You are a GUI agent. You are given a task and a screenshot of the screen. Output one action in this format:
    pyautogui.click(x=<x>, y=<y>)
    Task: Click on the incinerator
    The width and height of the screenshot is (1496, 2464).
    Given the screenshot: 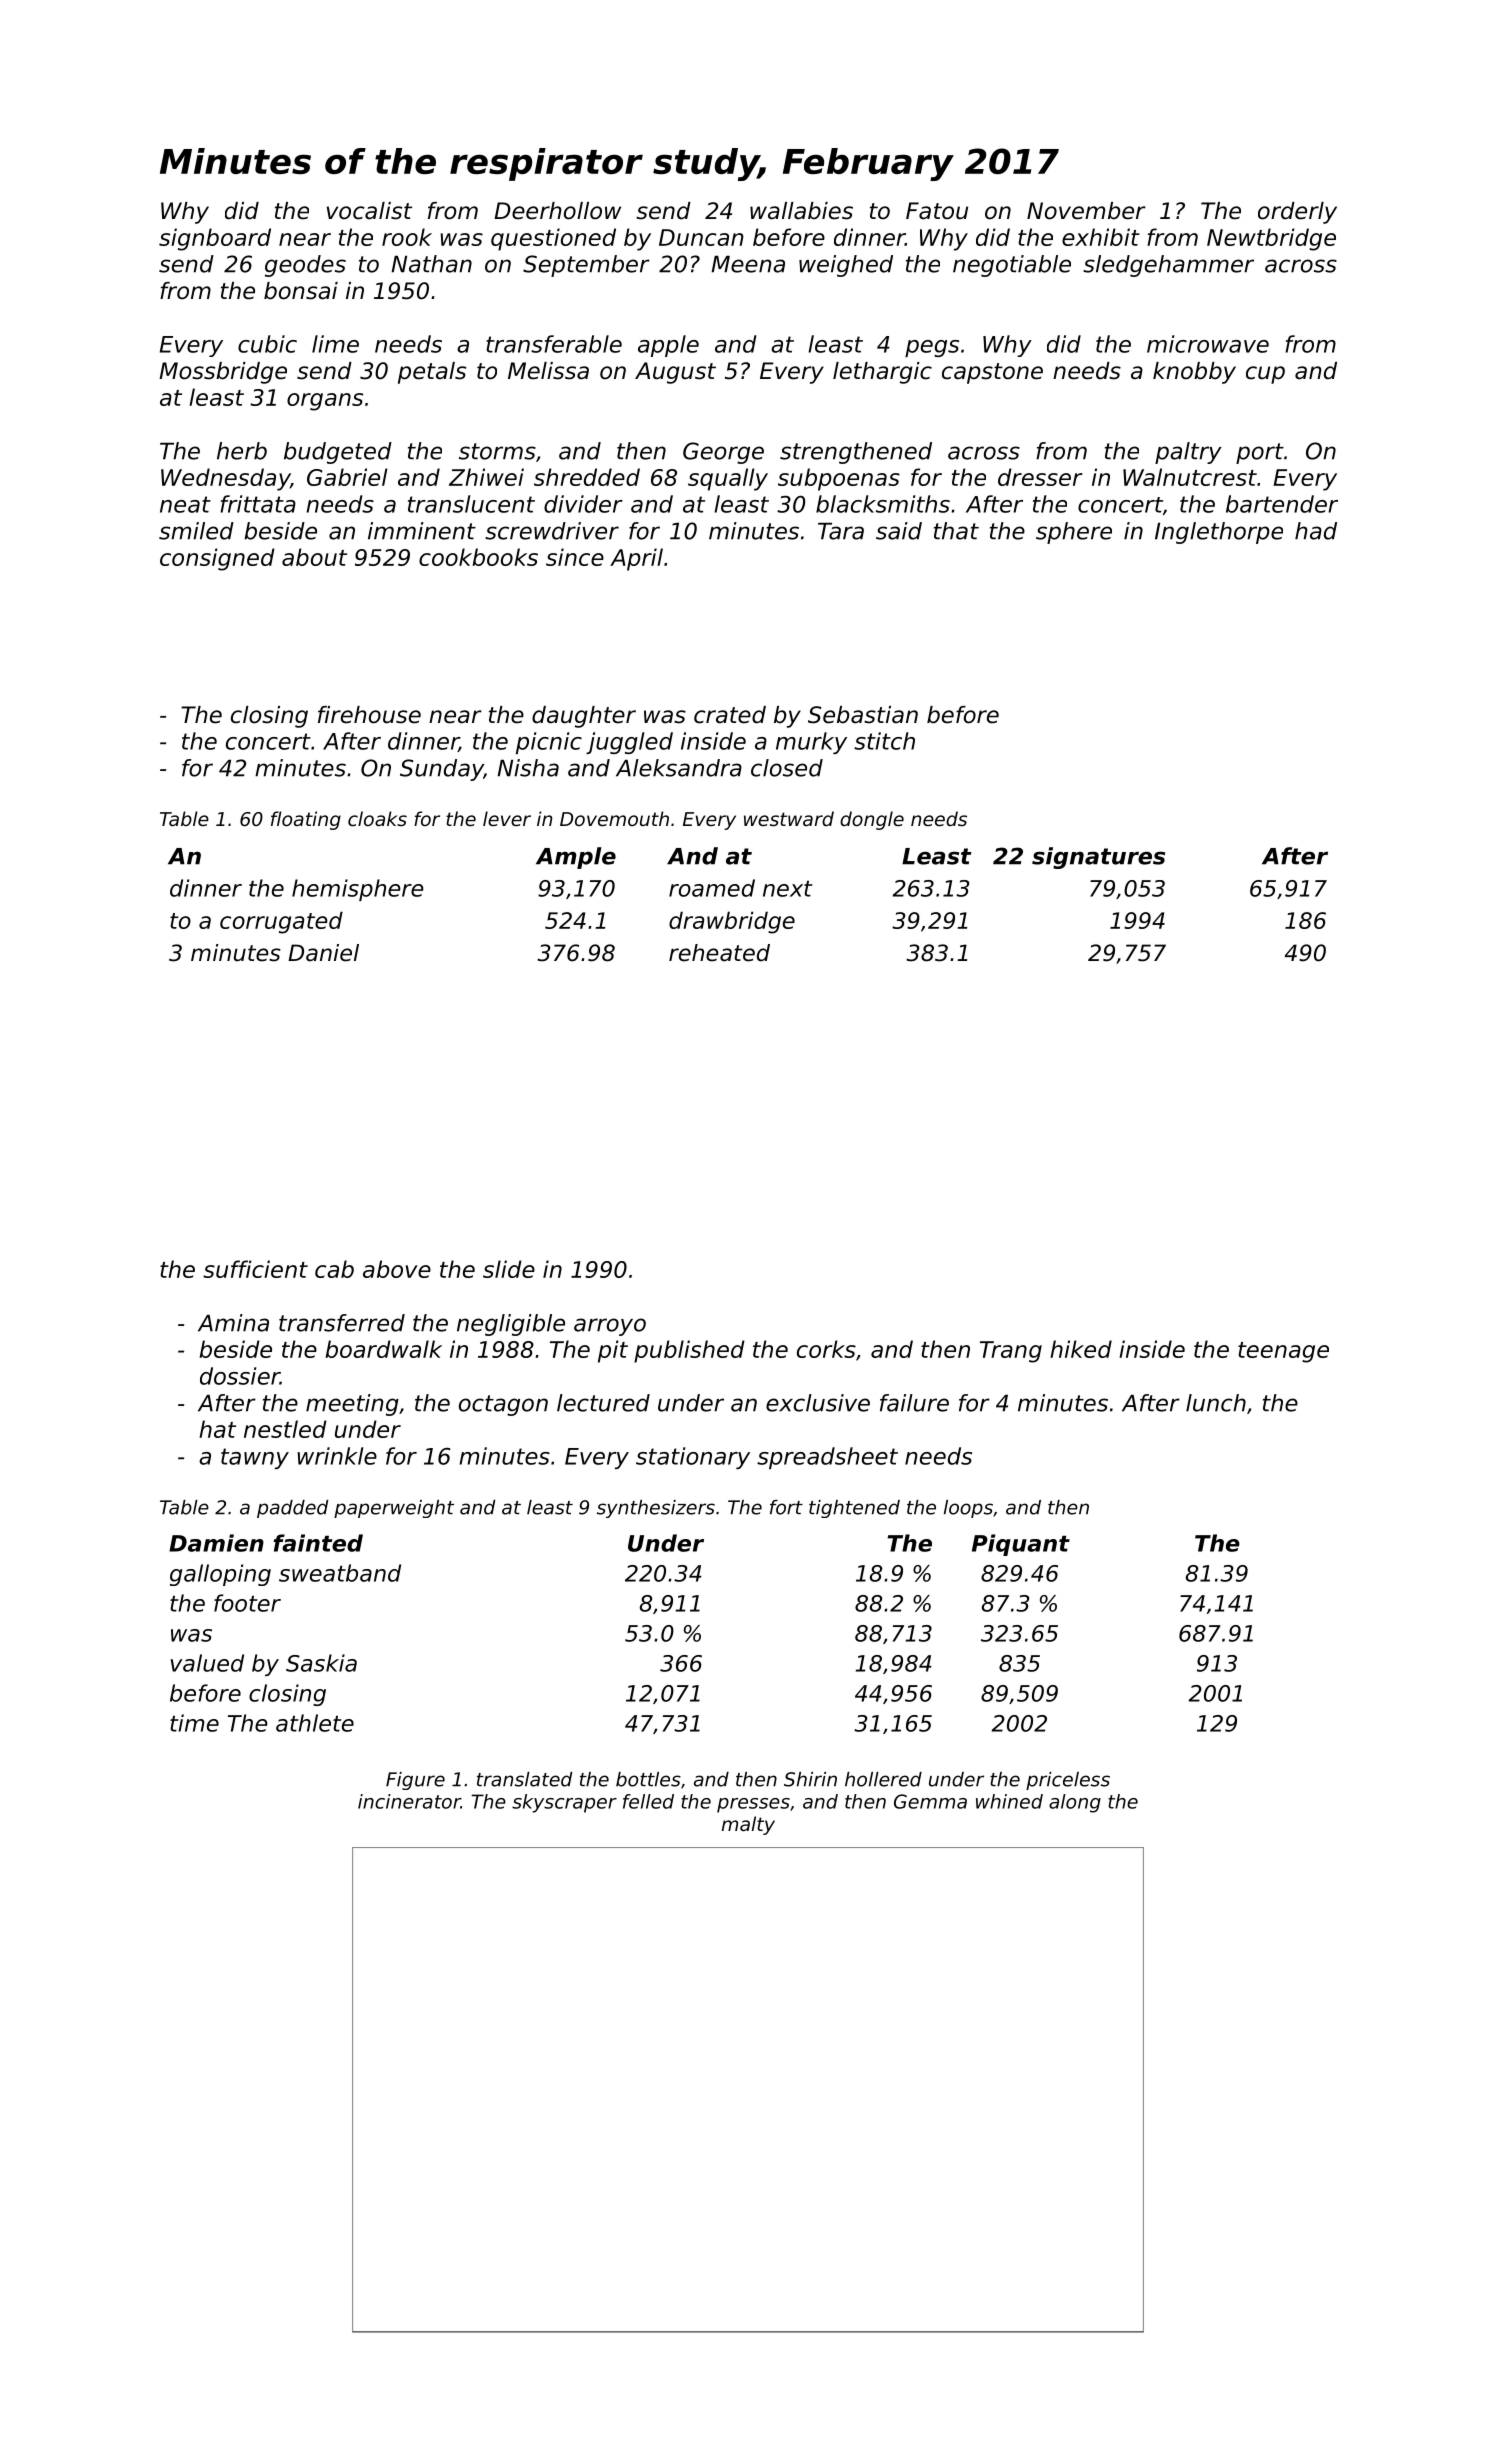 What is the action you would take?
    pyautogui.click(x=409, y=1801)
